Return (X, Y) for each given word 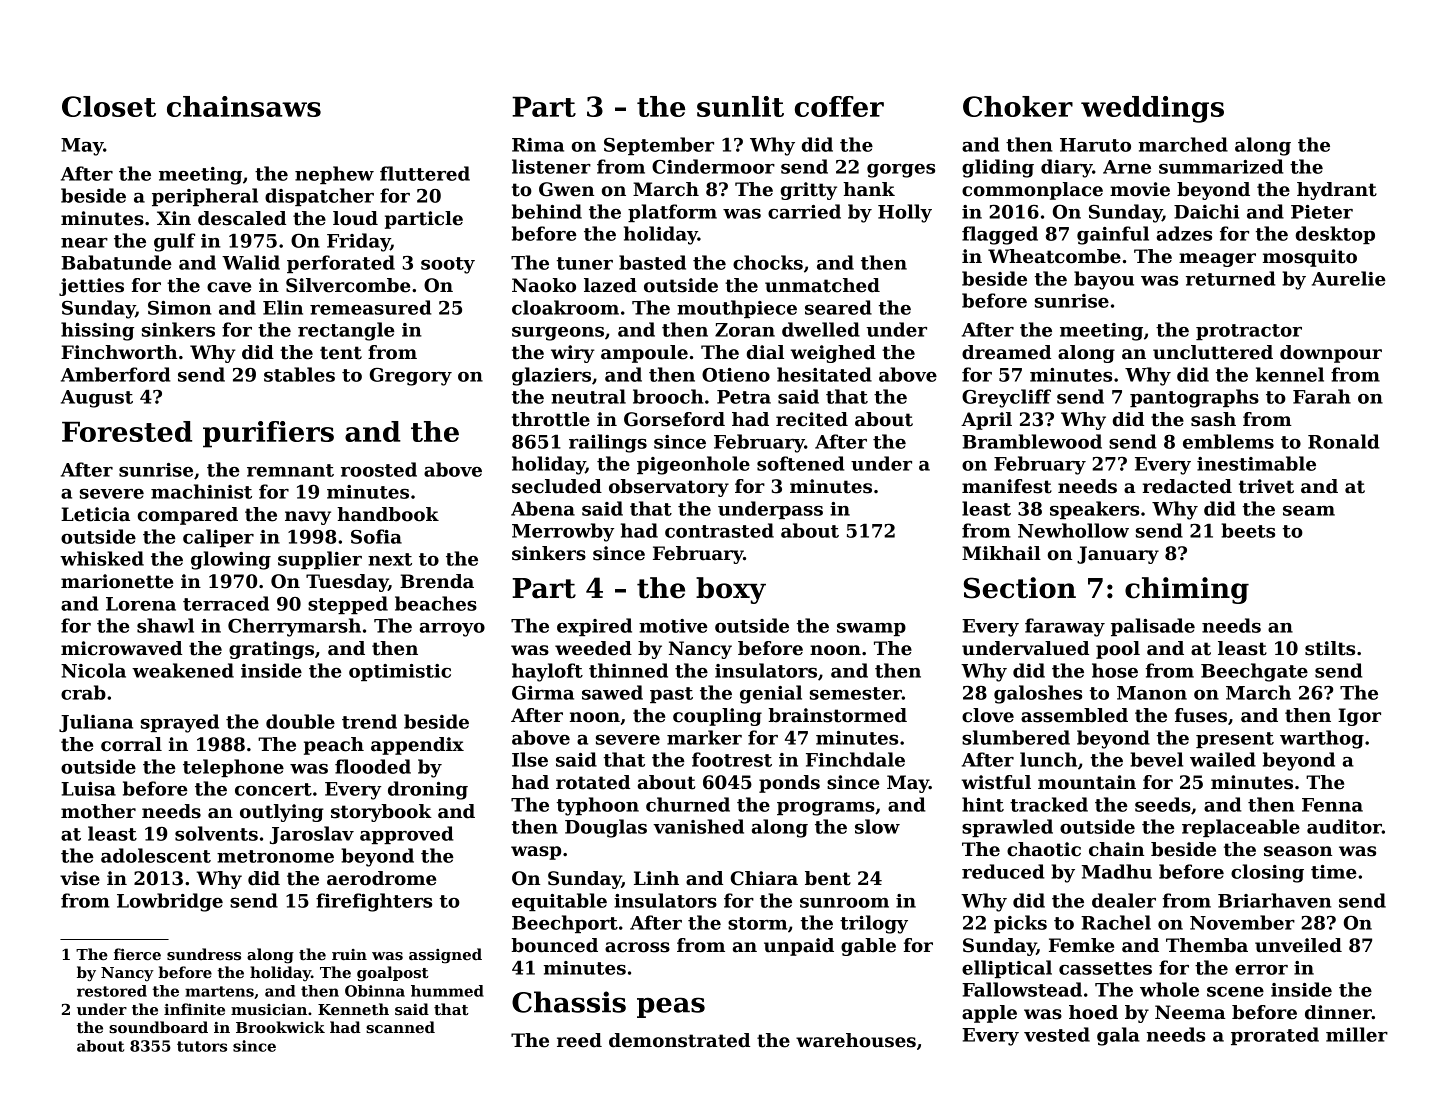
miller (1357, 1034)
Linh (656, 878)
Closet (109, 106)
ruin (349, 954)
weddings (1152, 109)
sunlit (740, 106)
